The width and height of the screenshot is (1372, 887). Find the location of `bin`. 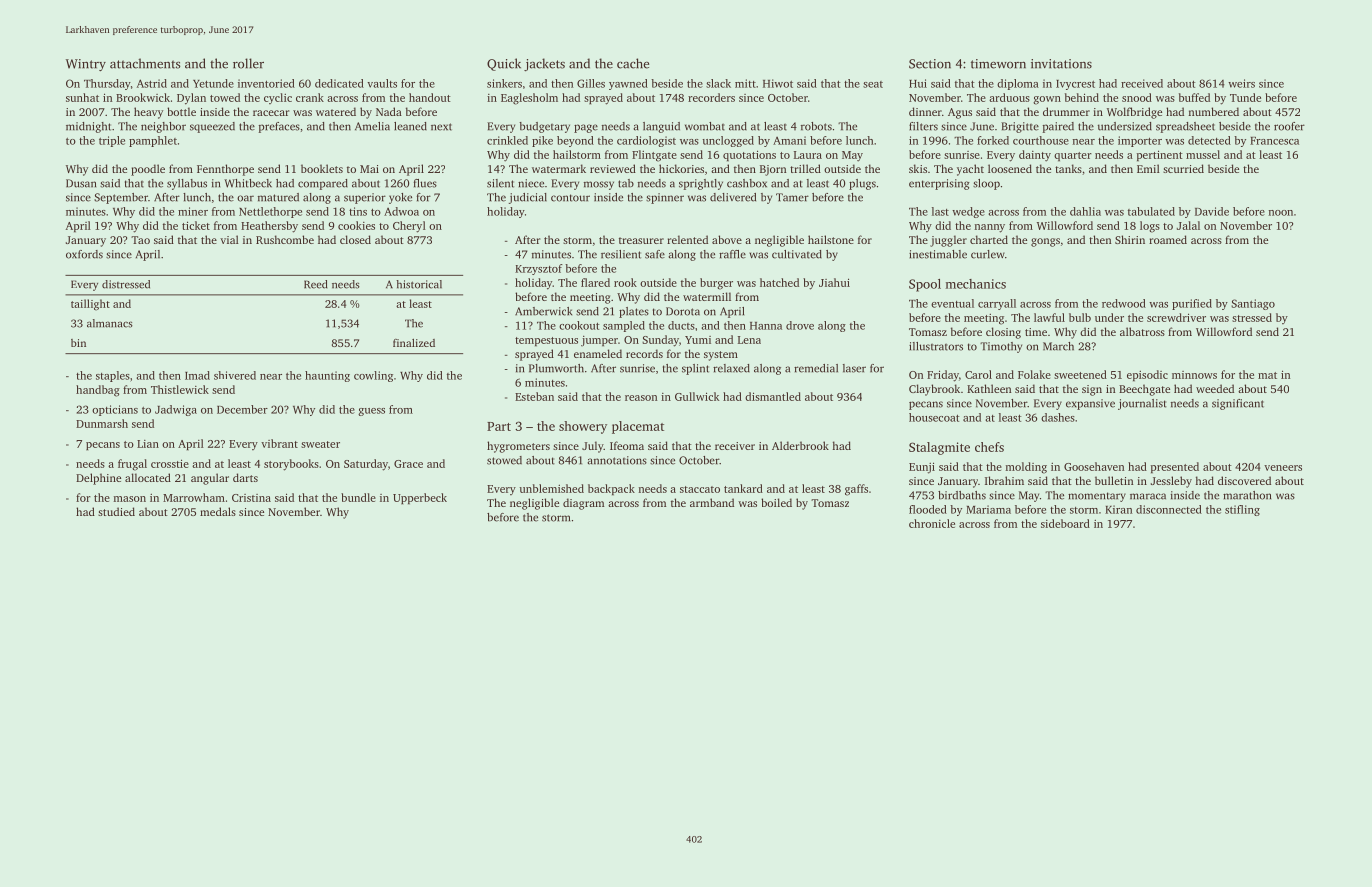

bin is located at coordinates (78, 343).
